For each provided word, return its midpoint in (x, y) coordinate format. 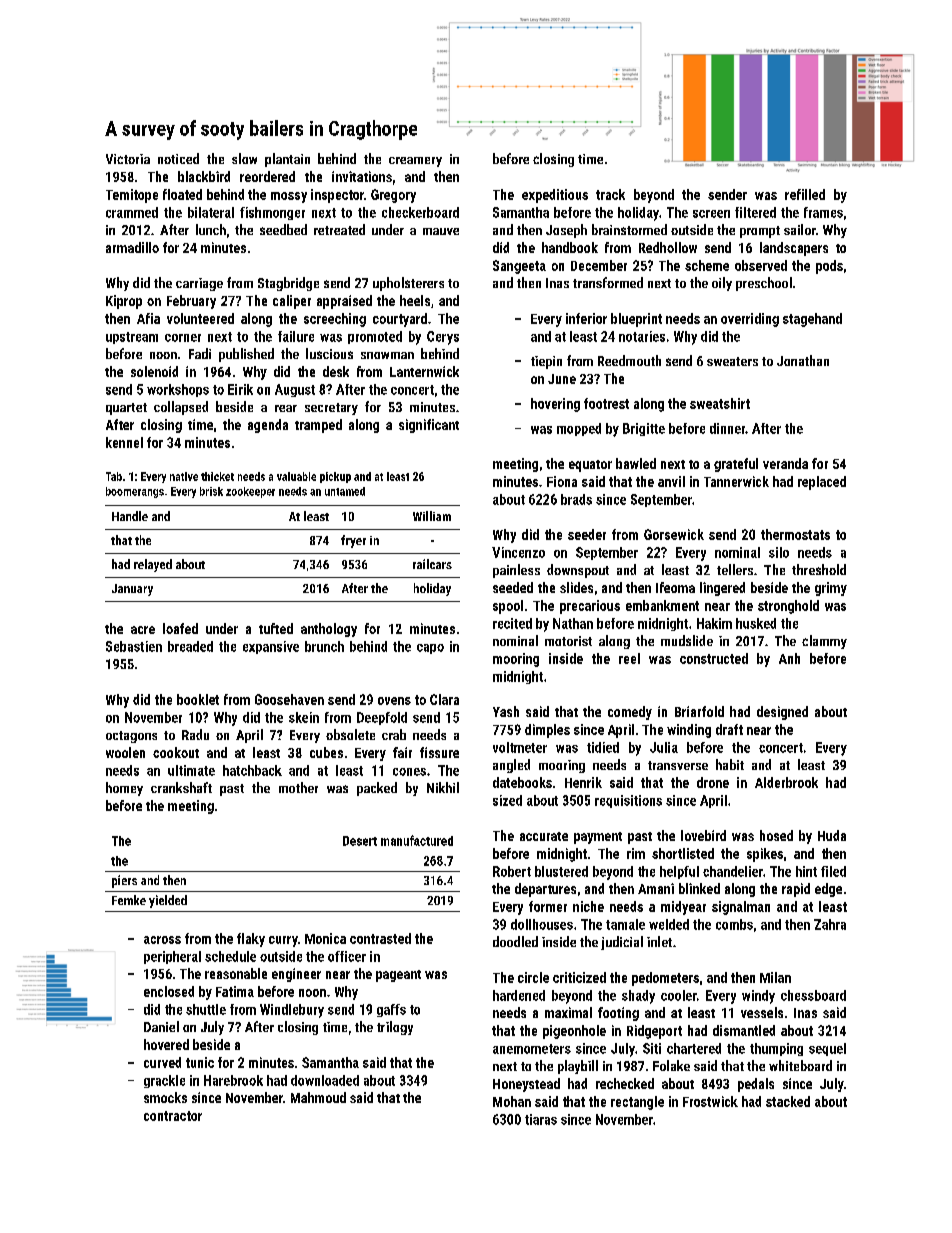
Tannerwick (736, 481)
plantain (287, 160)
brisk (211, 491)
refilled (805, 194)
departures (545, 890)
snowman (387, 355)
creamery (415, 162)
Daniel (161, 1026)
